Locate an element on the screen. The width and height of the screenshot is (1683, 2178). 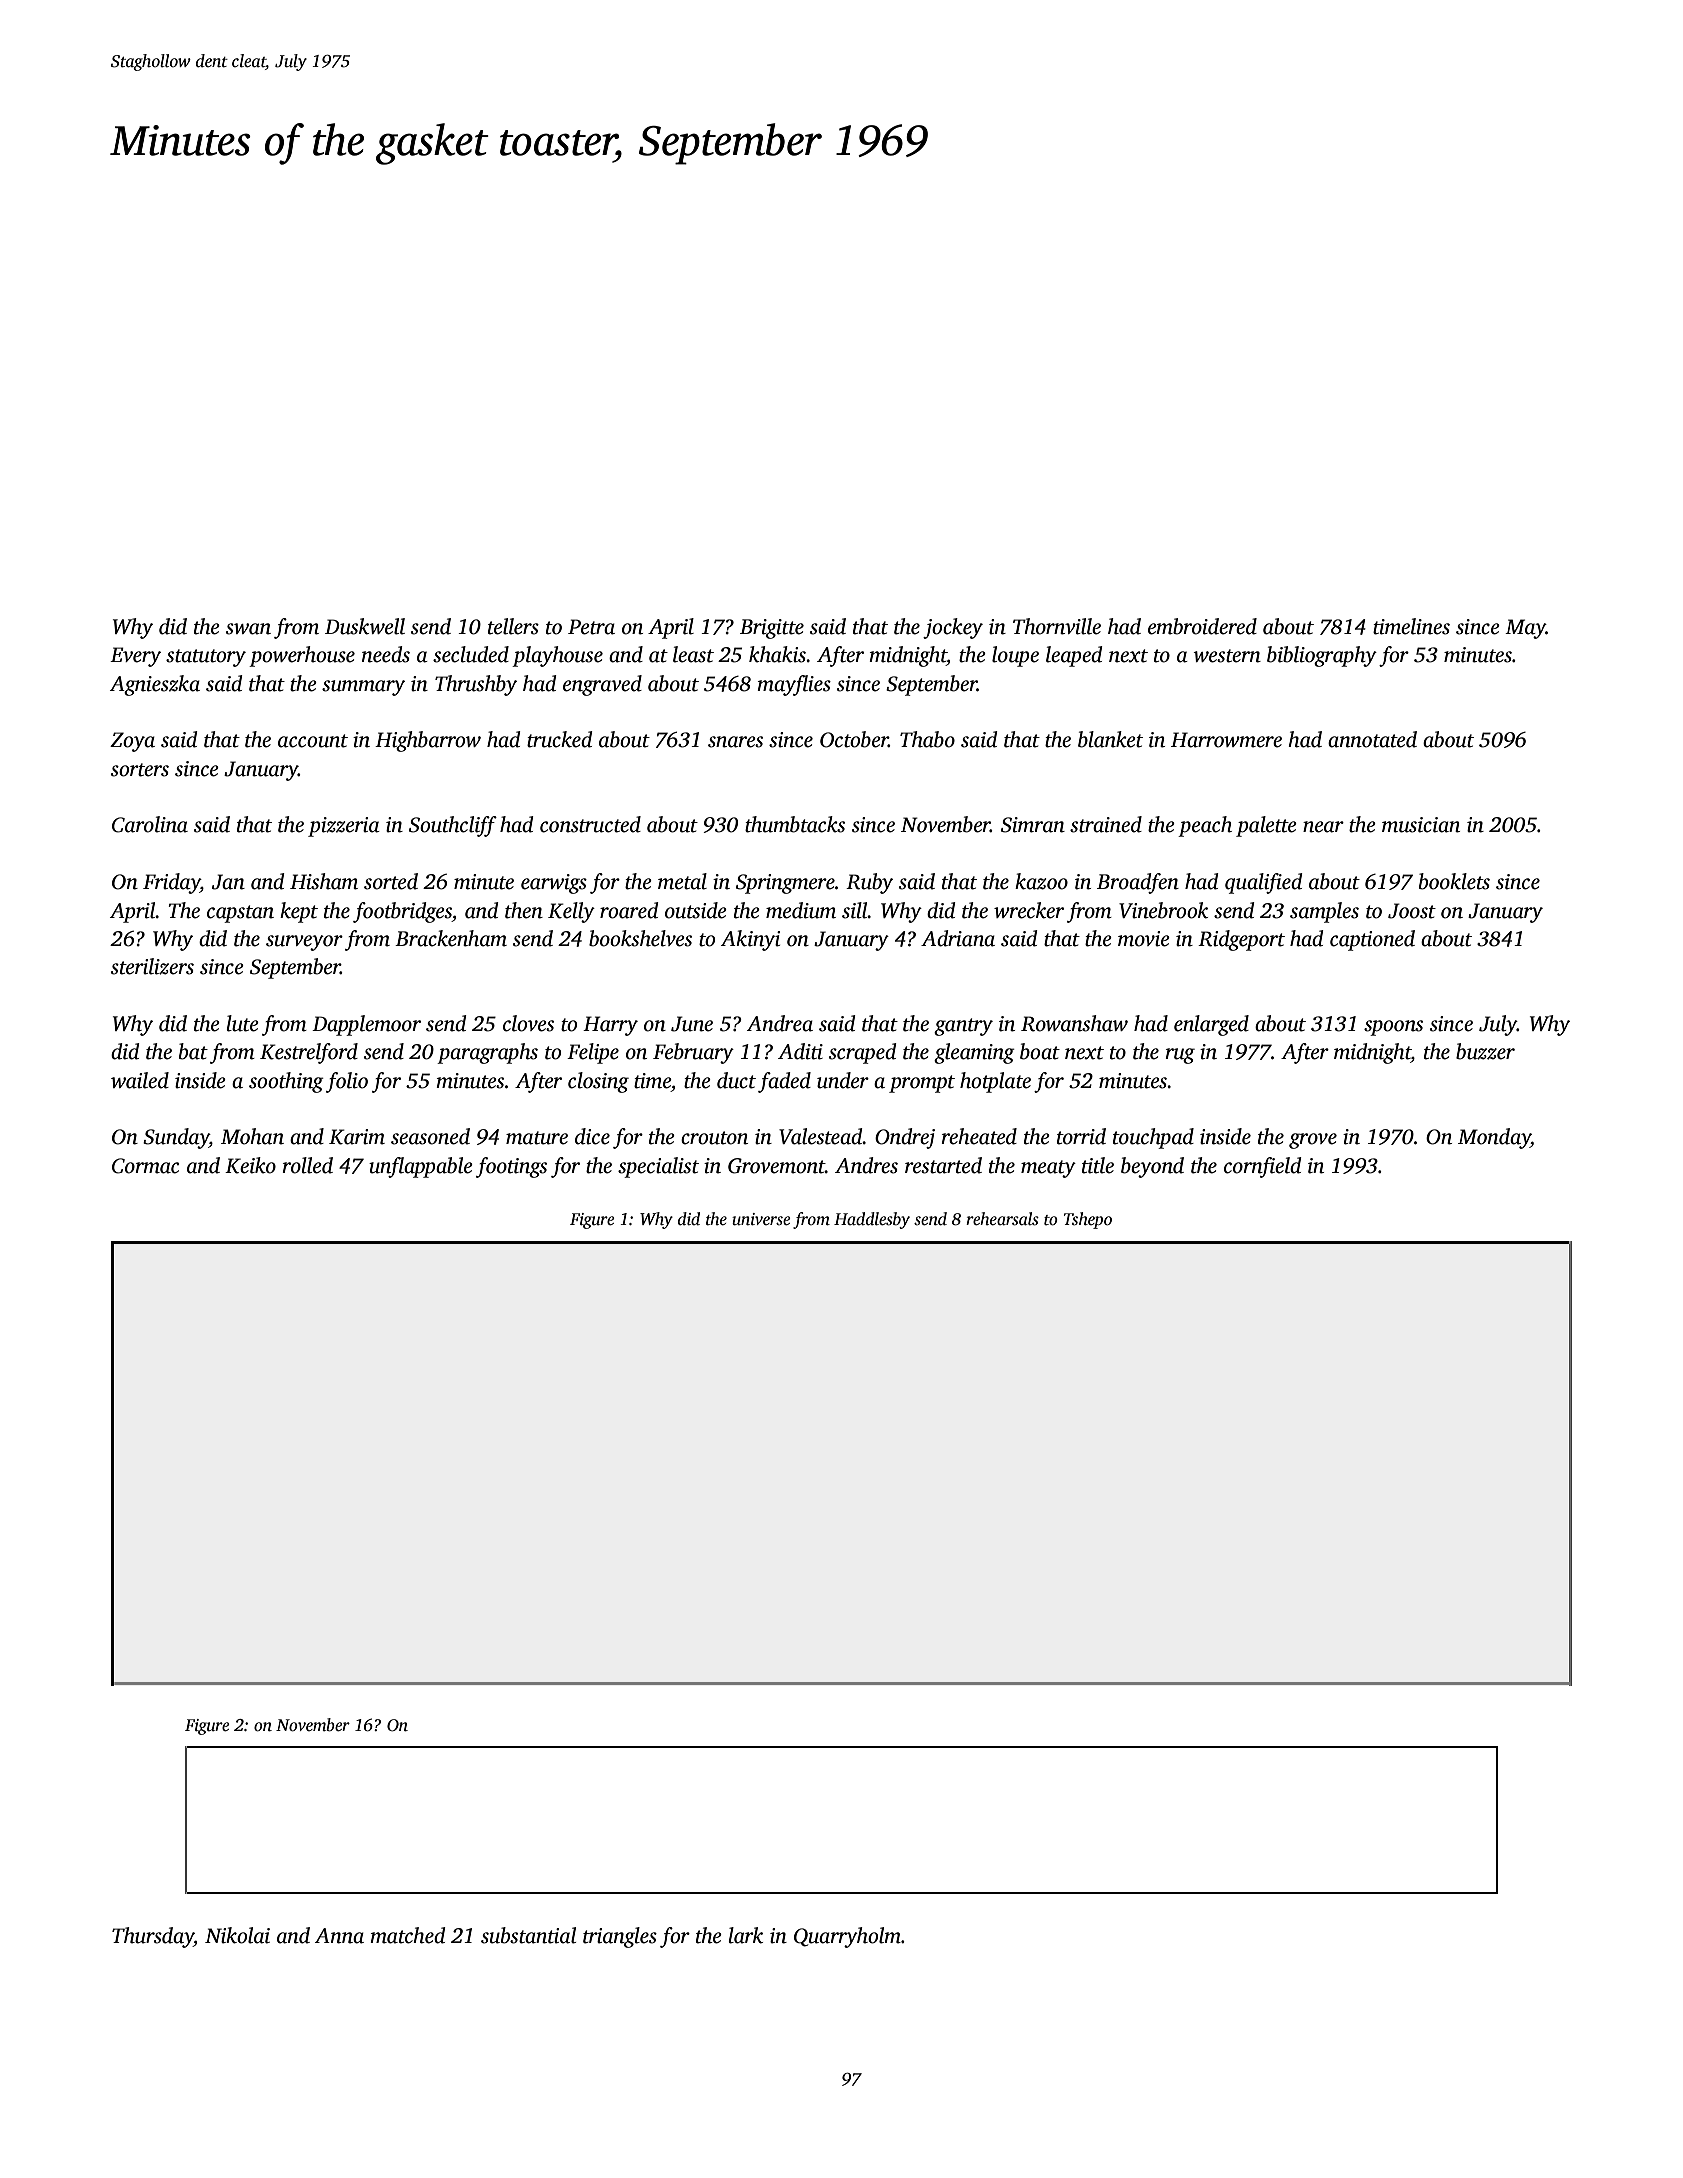
Brackenham is located at coordinates (451, 938).
